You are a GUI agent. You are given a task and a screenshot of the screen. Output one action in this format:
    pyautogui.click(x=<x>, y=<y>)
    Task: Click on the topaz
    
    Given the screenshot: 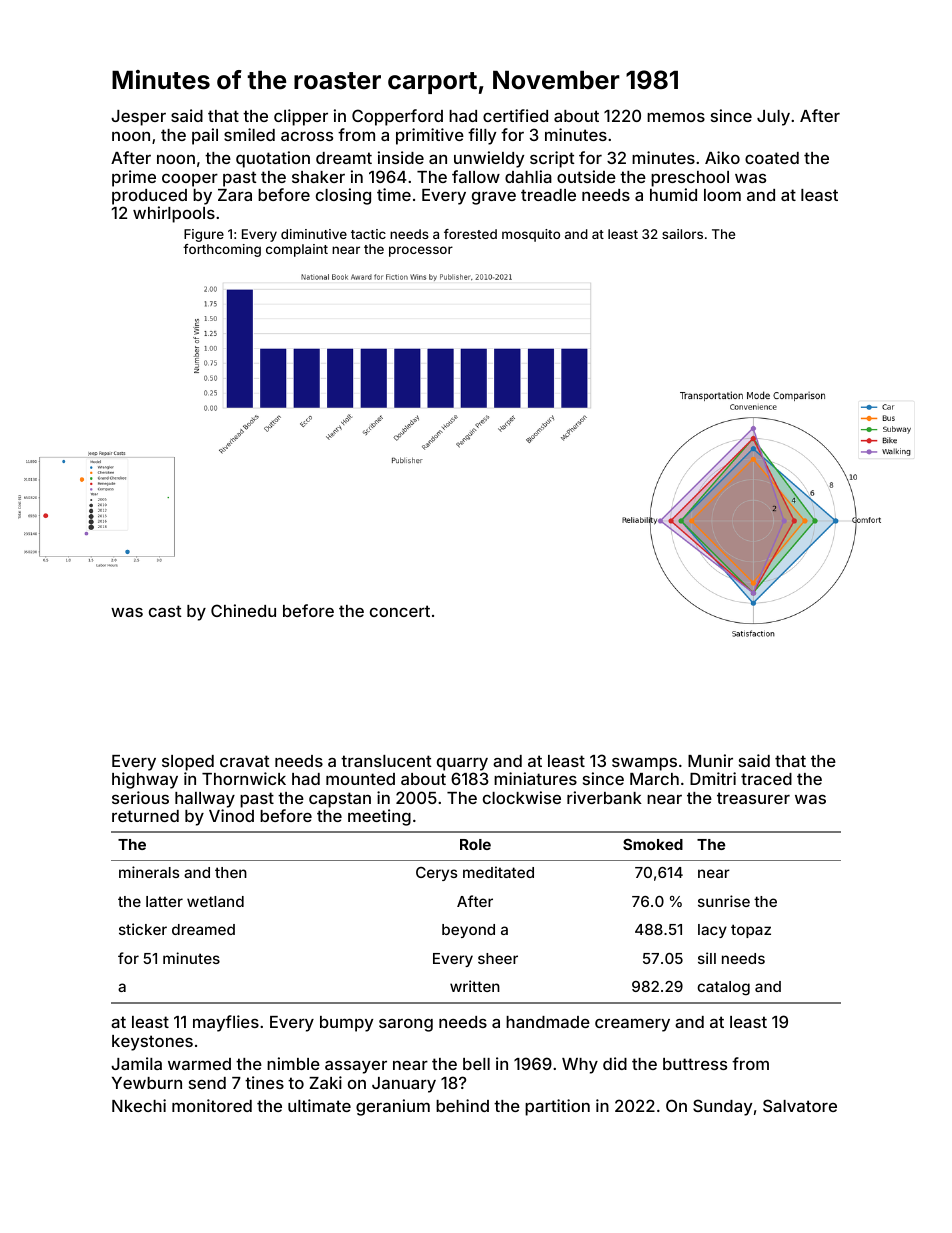 What is the action you would take?
    pyautogui.click(x=751, y=931)
